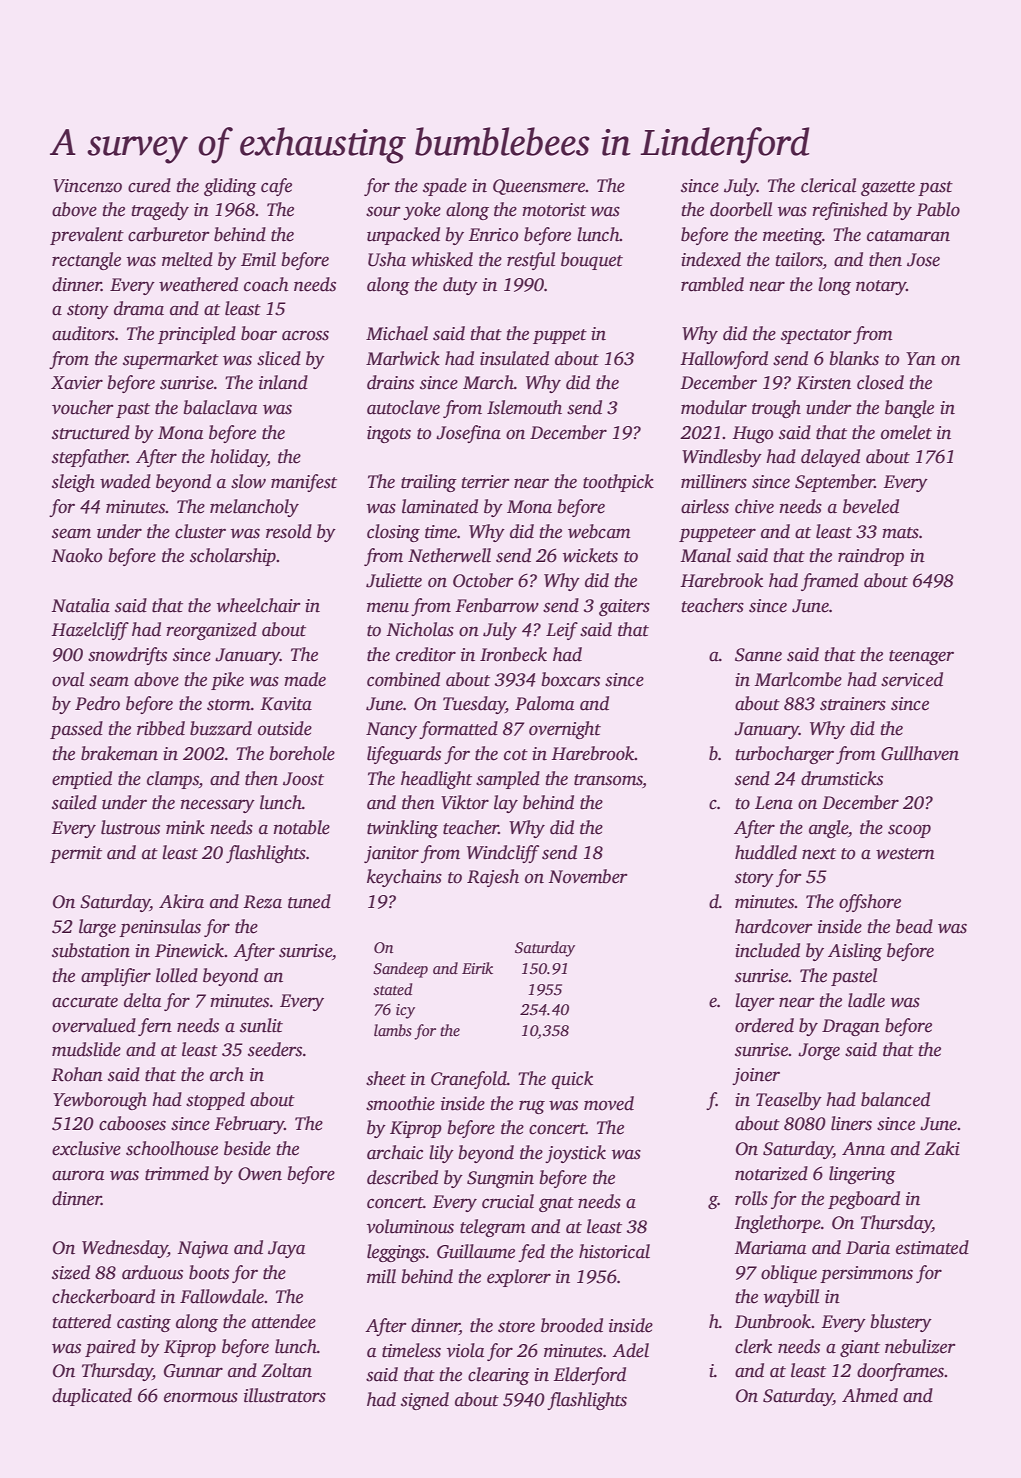 The image size is (1021, 1478). Describe the element at coordinates (705, 555) in the document. I see `Manal` at that location.
